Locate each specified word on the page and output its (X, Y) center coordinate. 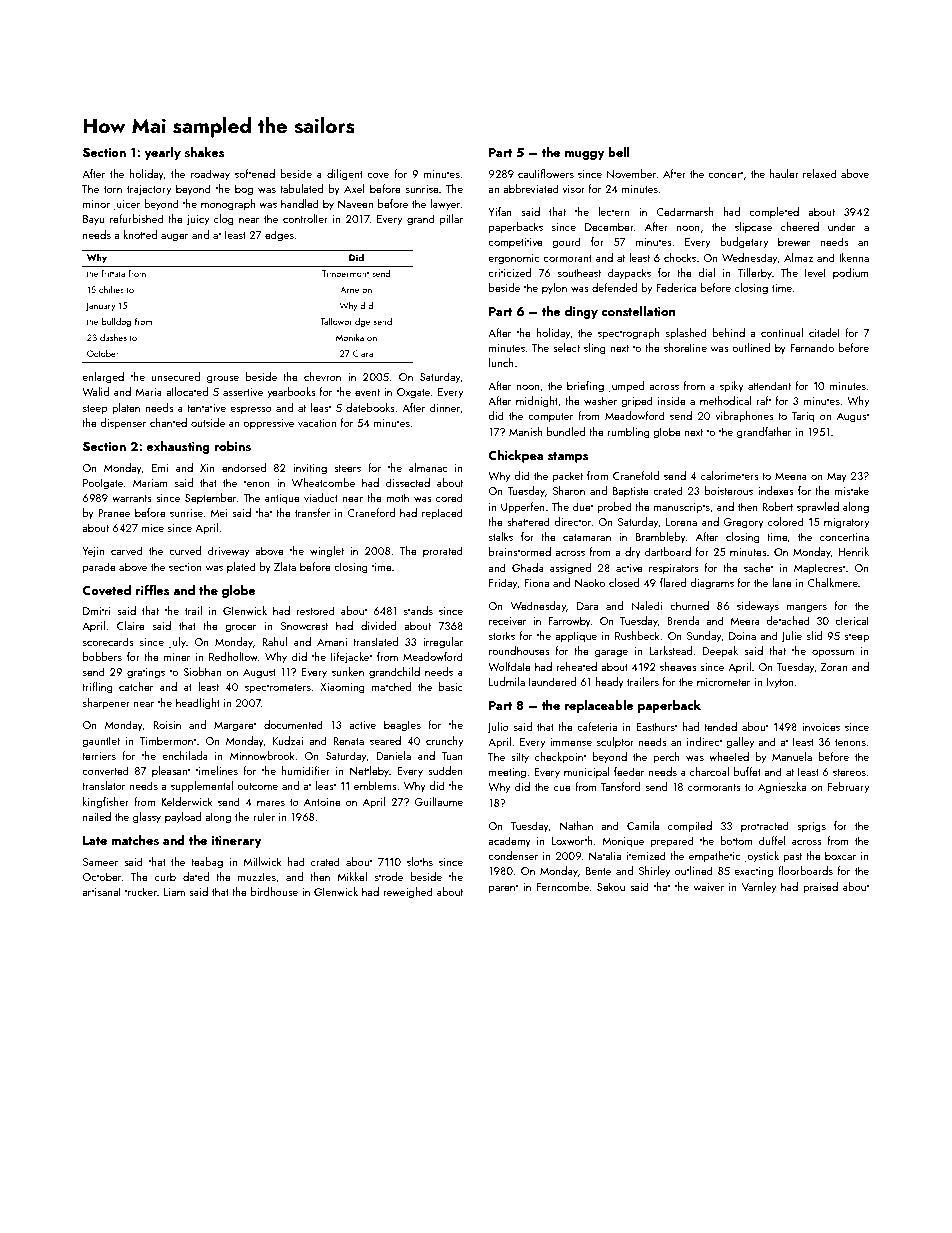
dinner (445, 408)
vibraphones (744, 417)
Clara (363, 353)
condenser (513, 855)
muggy (585, 155)
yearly (162, 153)
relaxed (820, 173)
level (815, 272)
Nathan (576, 825)
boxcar (841, 855)
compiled (690, 827)
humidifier (306, 770)
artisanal (101, 891)
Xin (207, 468)
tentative (206, 408)
